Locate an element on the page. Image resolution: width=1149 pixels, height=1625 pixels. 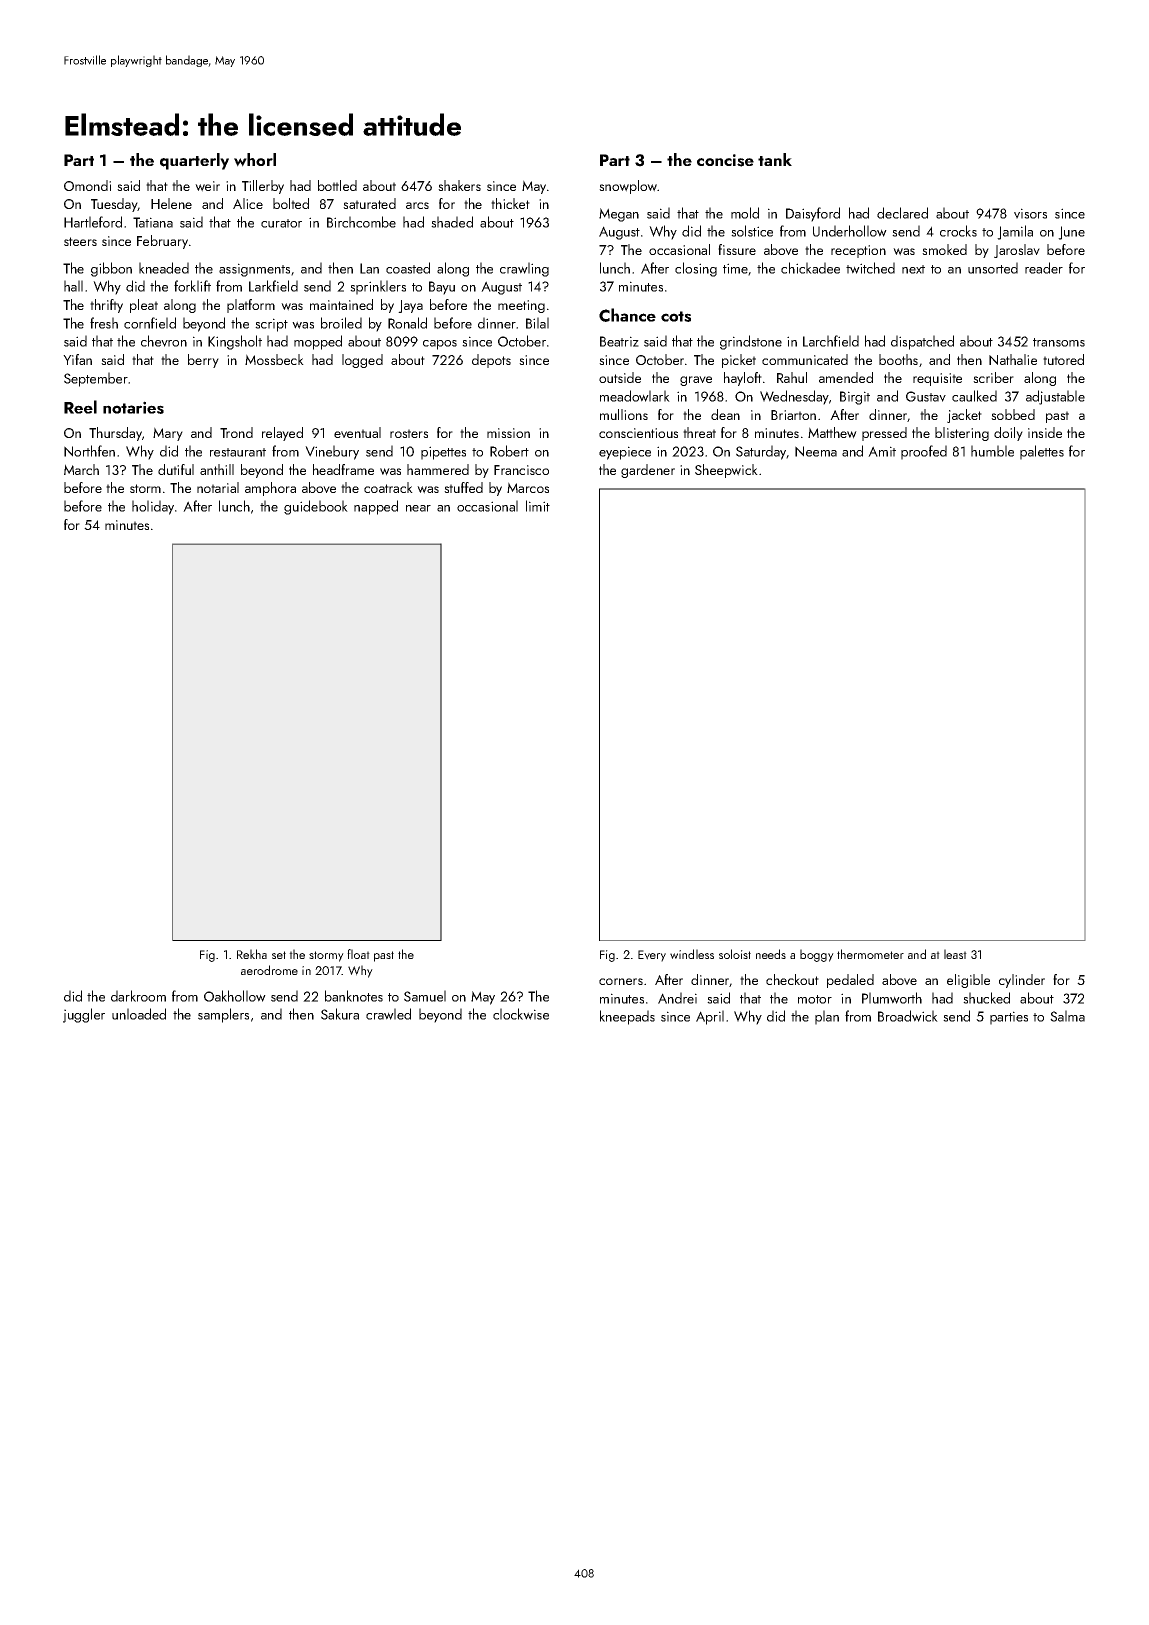
palettes is located at coordinates (1042, 452).
